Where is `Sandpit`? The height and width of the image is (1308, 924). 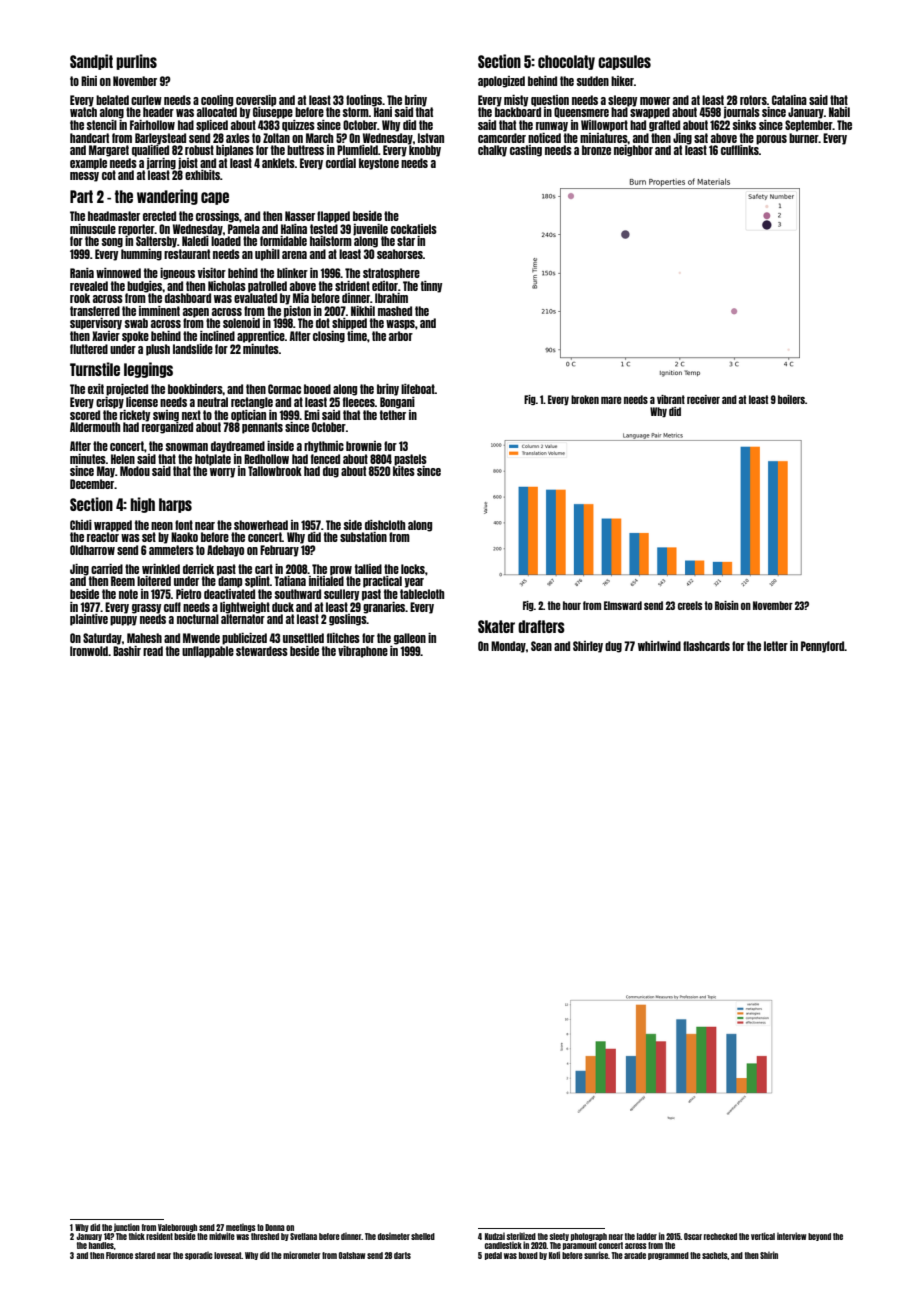
Sandpit is located at coordinates (91, 62).
